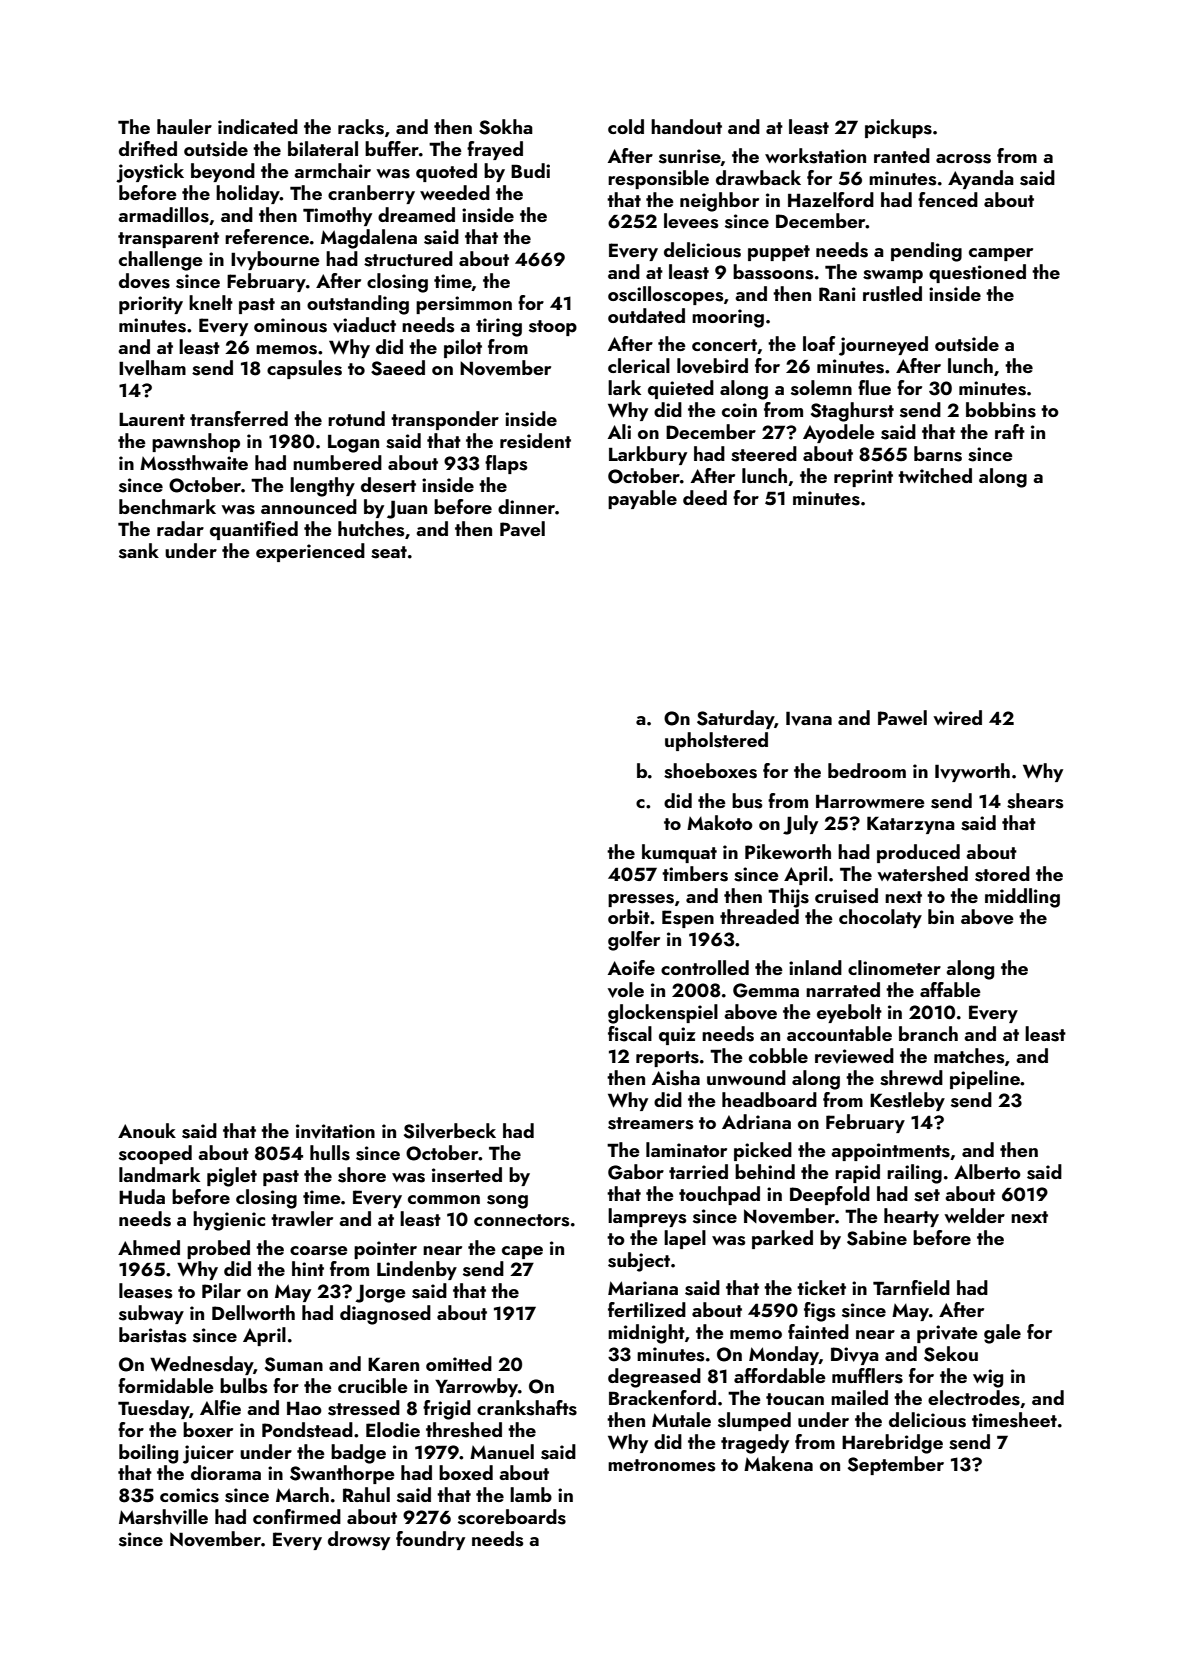 Image resolution: width=1185 pixels, height=1676 pixels. Describe the element at coordinates (902, 717) in the image. I see `Pawel` at that location.
